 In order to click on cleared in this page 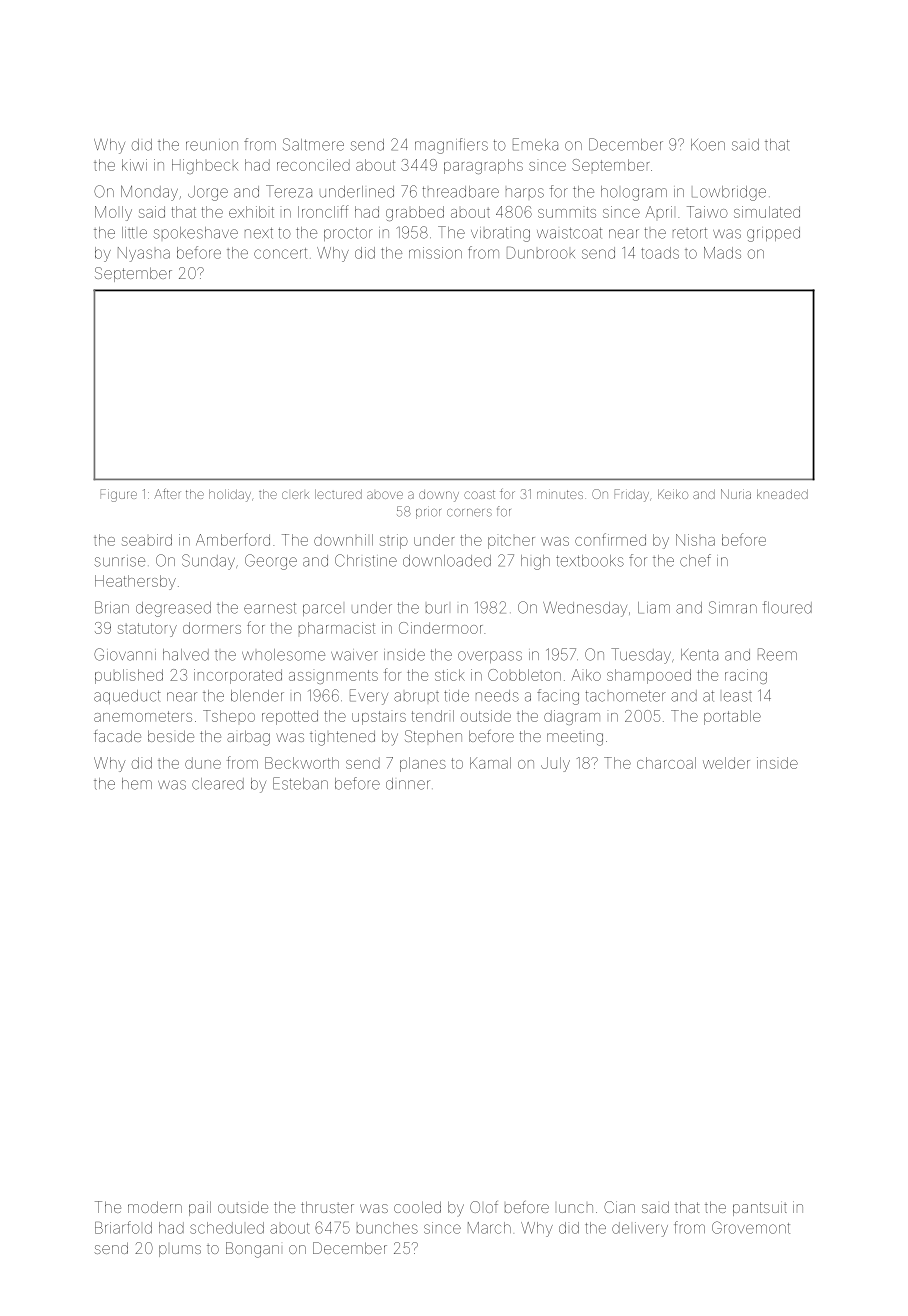, I will do `click(218, 784)`.
